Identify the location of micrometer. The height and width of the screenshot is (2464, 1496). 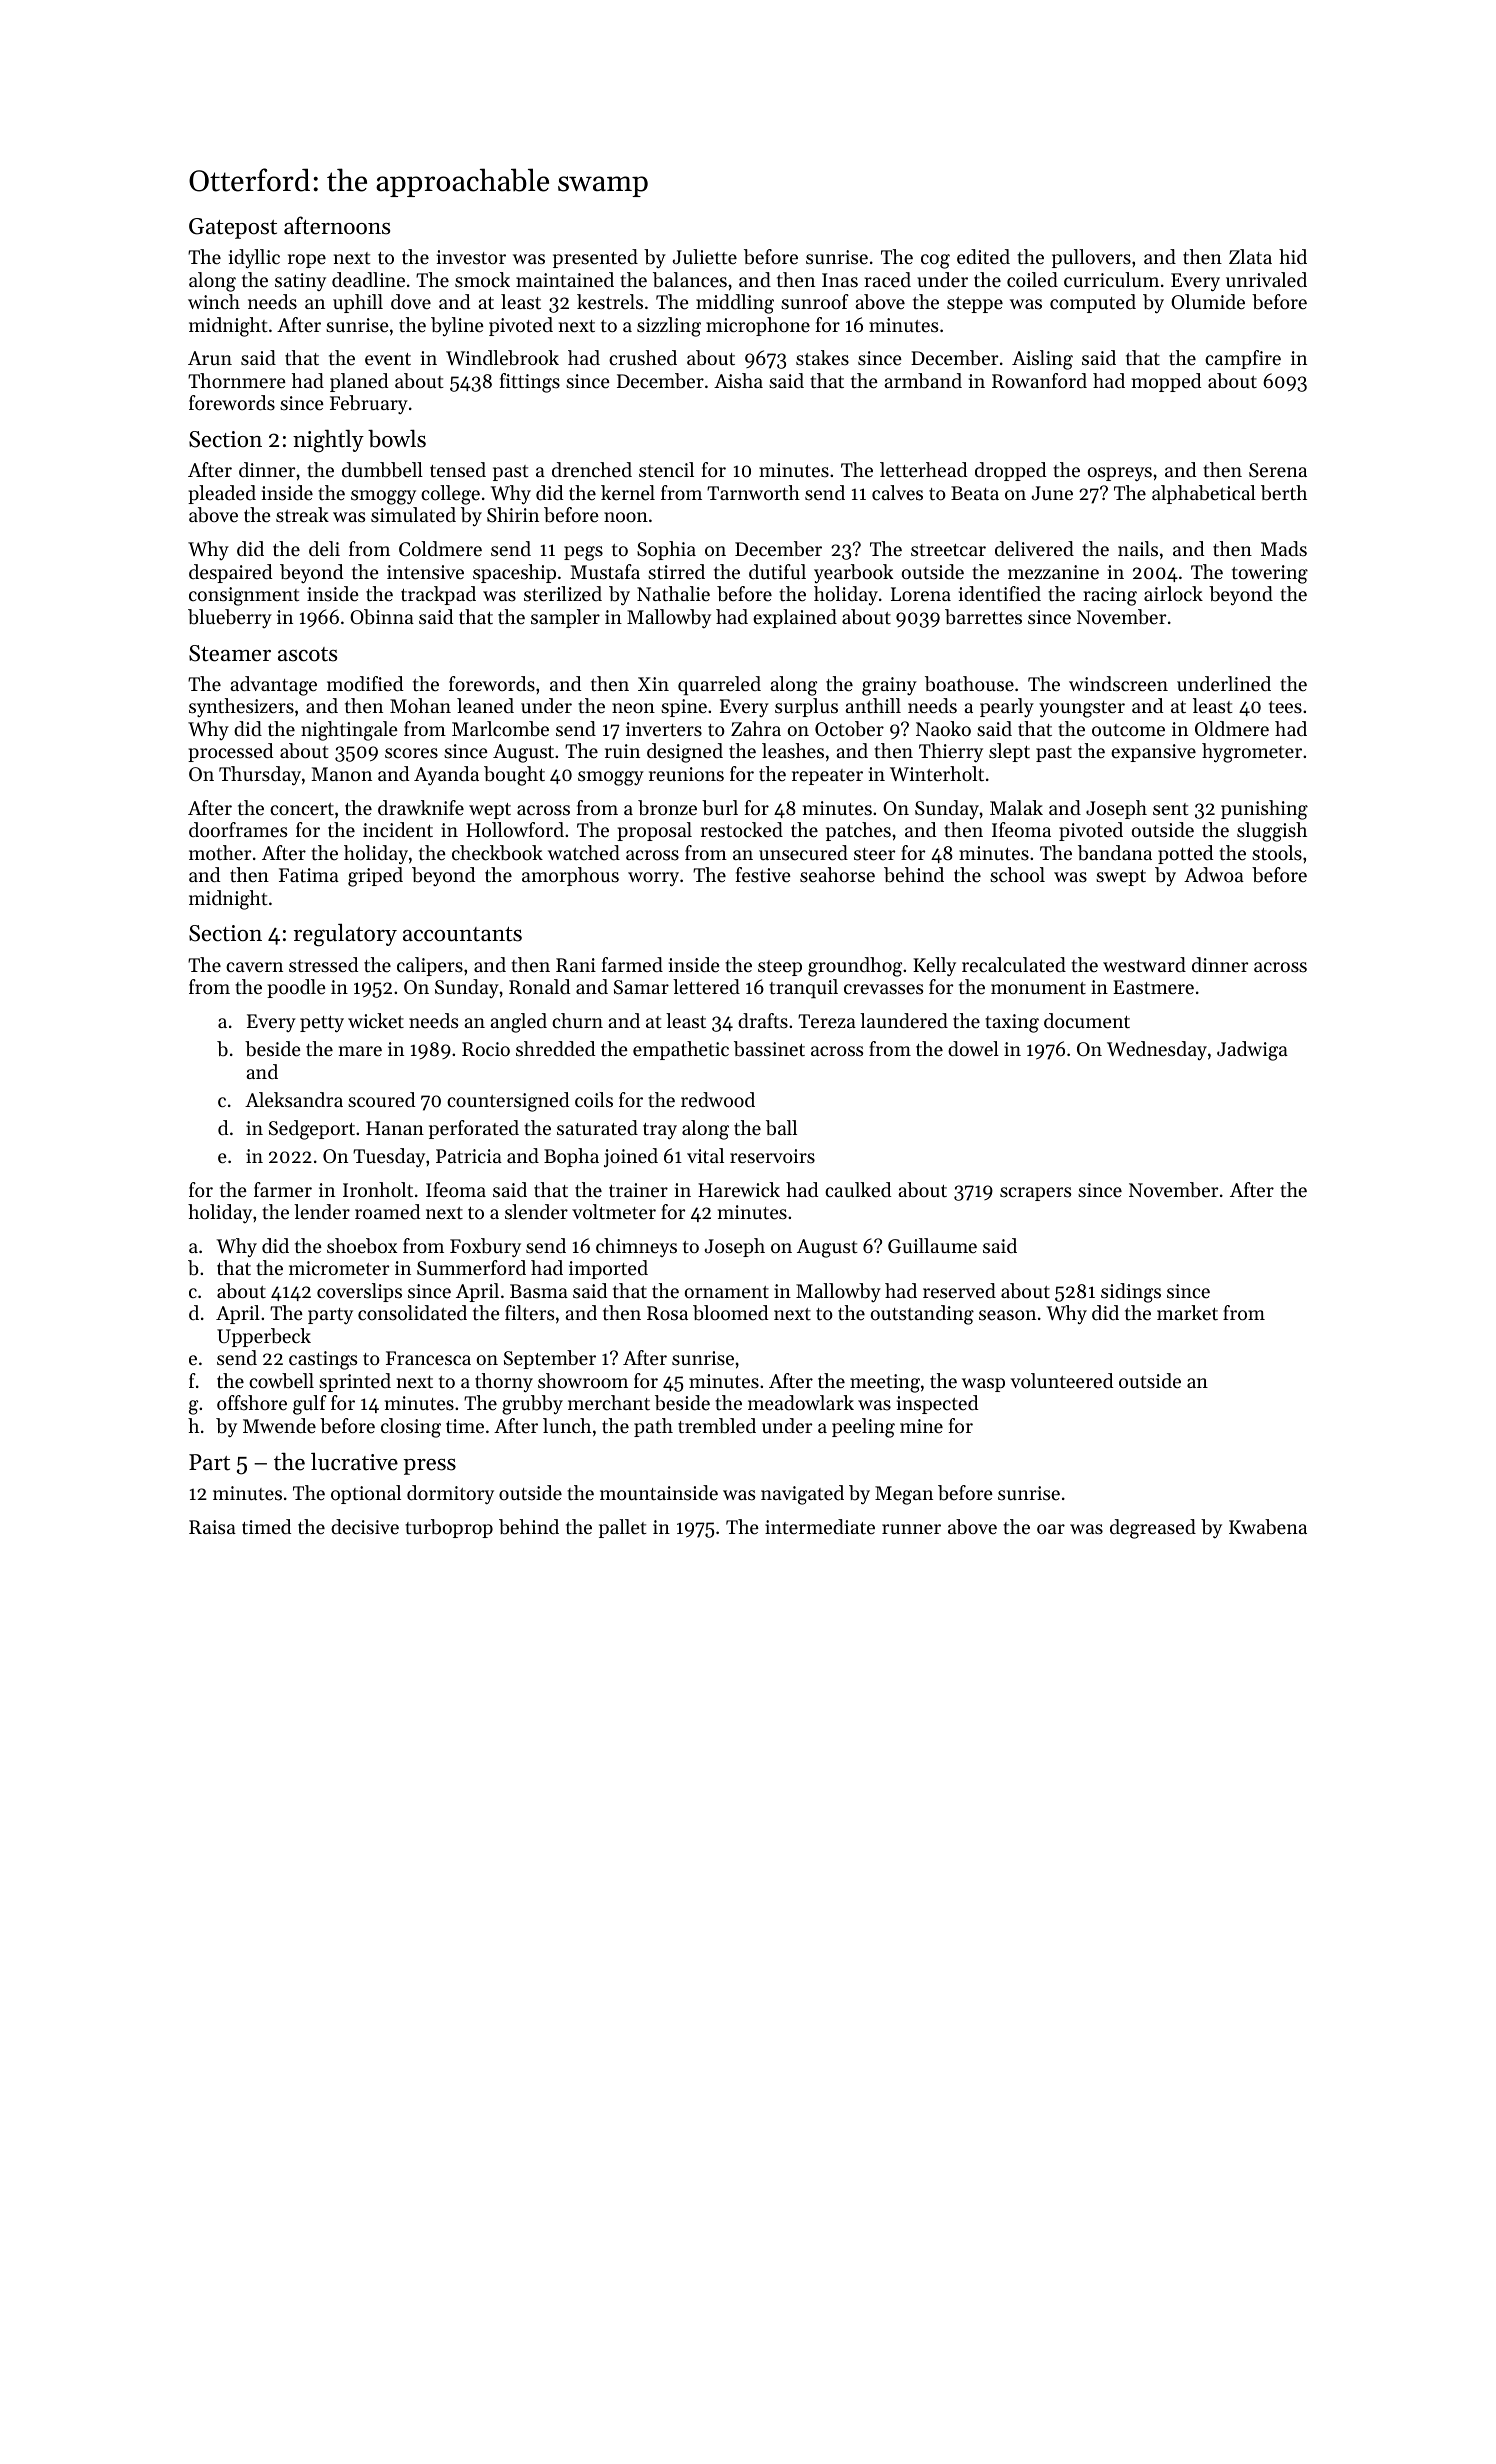
(339, 1268).
